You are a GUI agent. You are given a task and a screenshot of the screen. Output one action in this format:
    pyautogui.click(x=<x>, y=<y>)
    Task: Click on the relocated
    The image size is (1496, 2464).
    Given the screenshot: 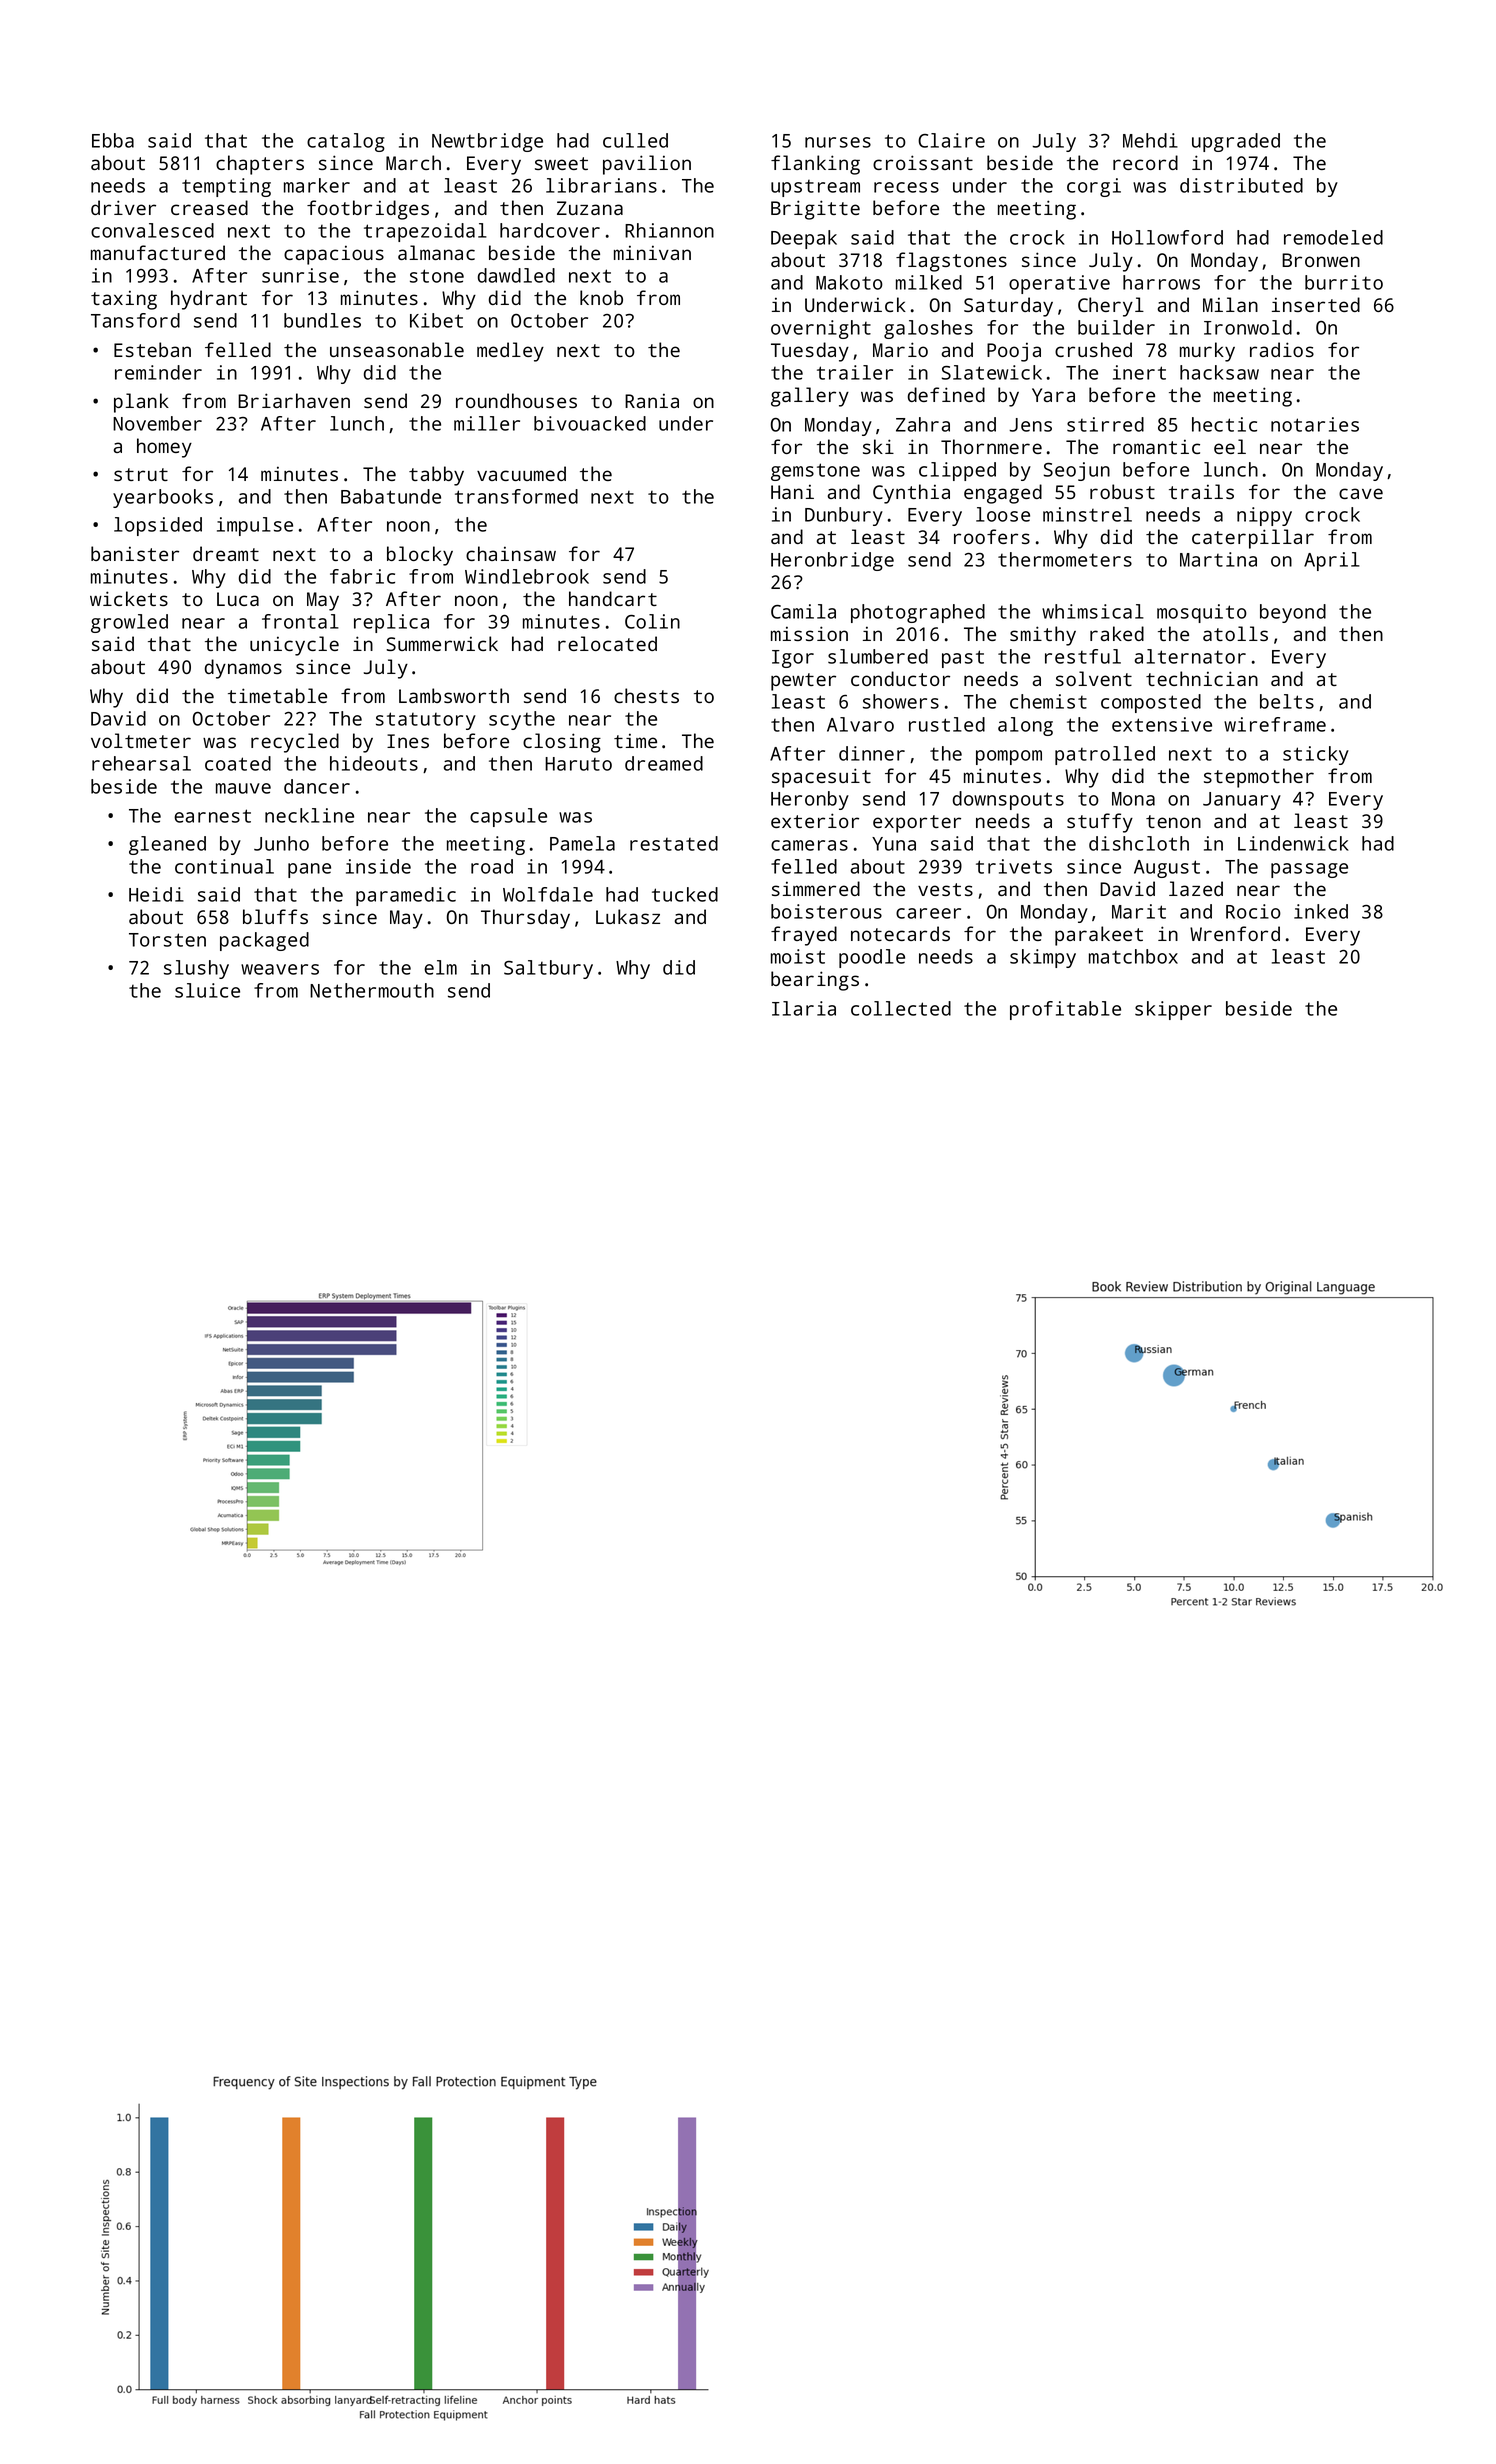 What is the action you would take?
    pyautogui.click(x=607, y=643)
